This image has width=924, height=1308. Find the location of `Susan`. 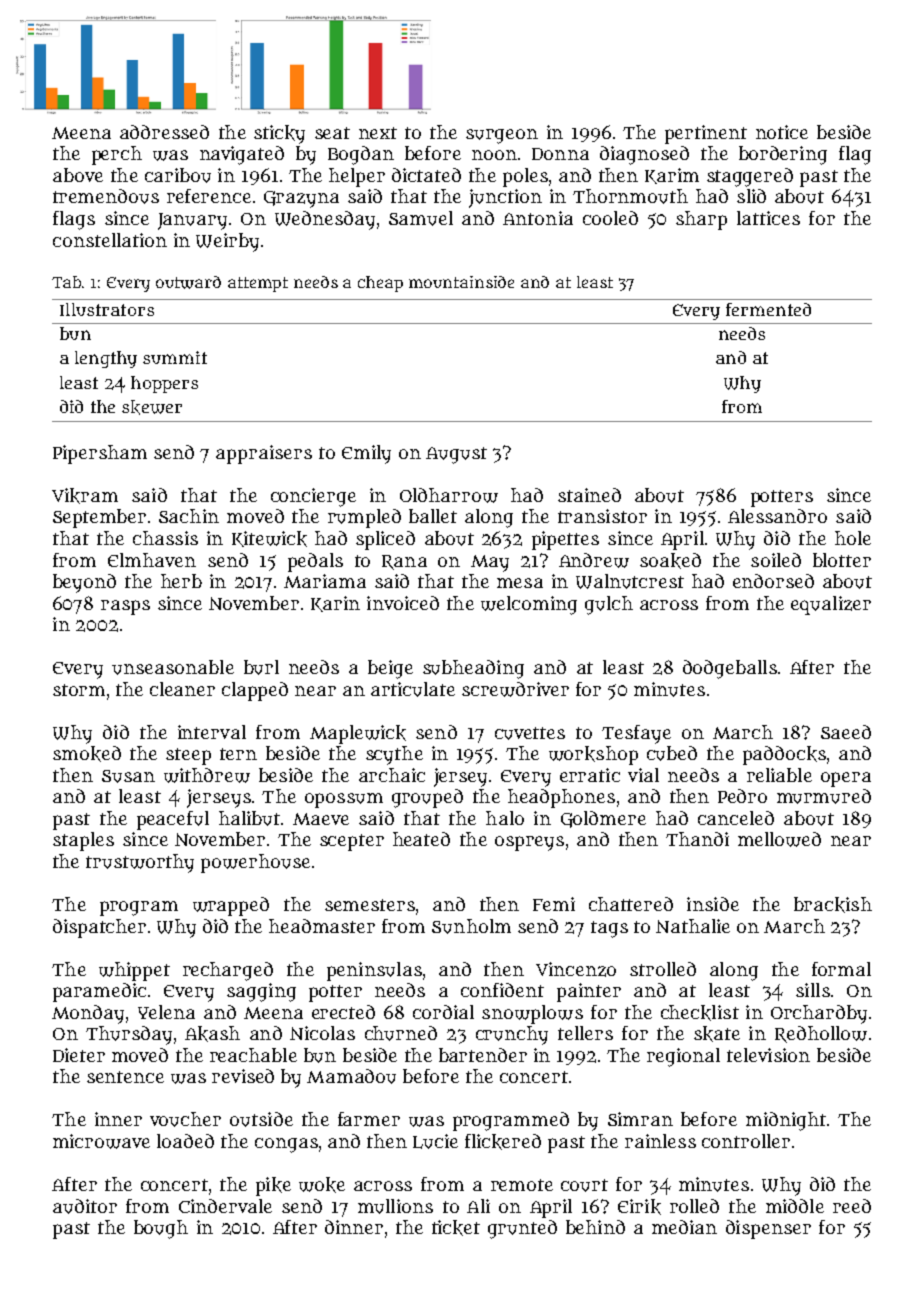

Susan is located at coordinates (128, 776).
